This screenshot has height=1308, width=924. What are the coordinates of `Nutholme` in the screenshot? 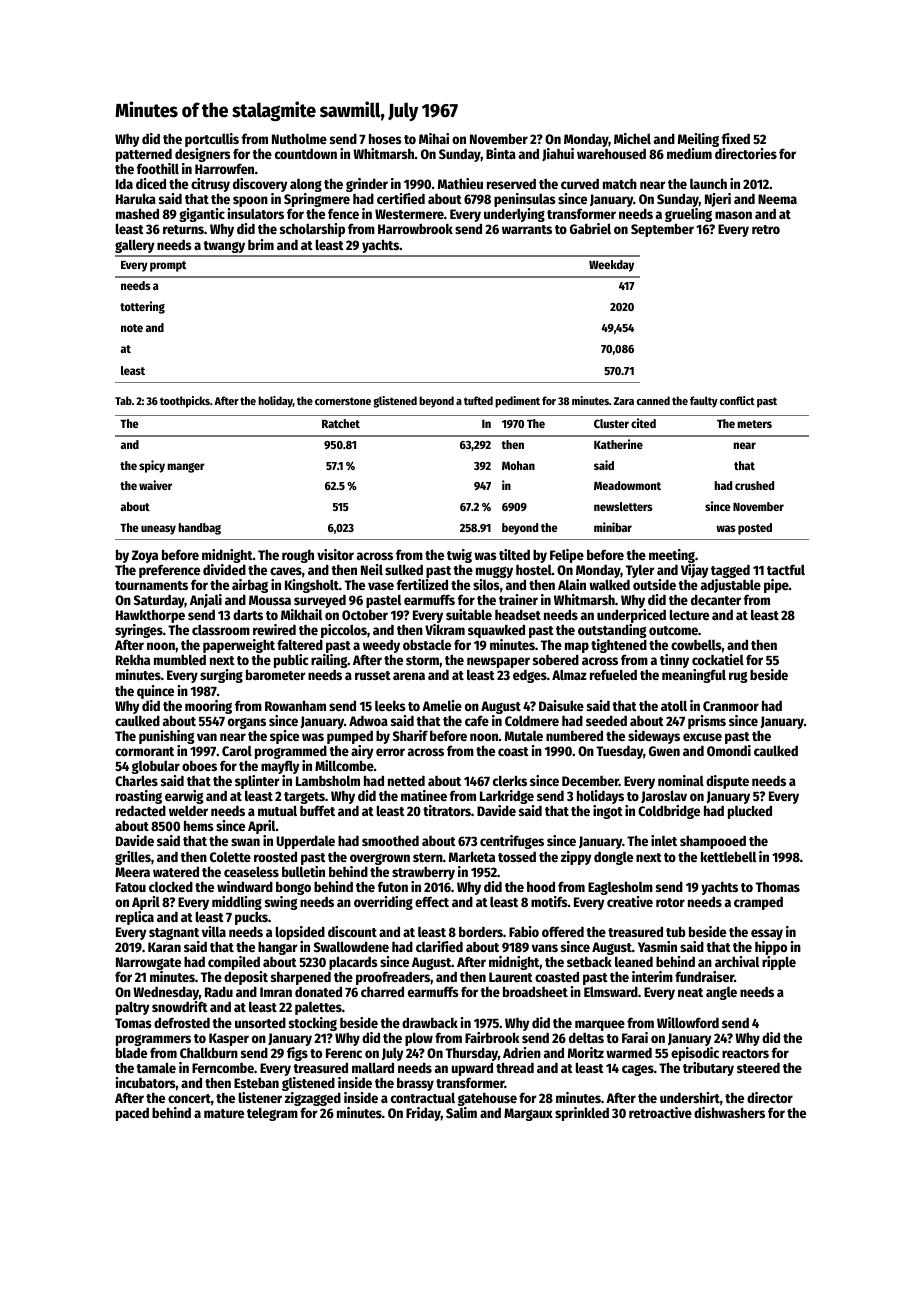 It's located at (299, 138).
